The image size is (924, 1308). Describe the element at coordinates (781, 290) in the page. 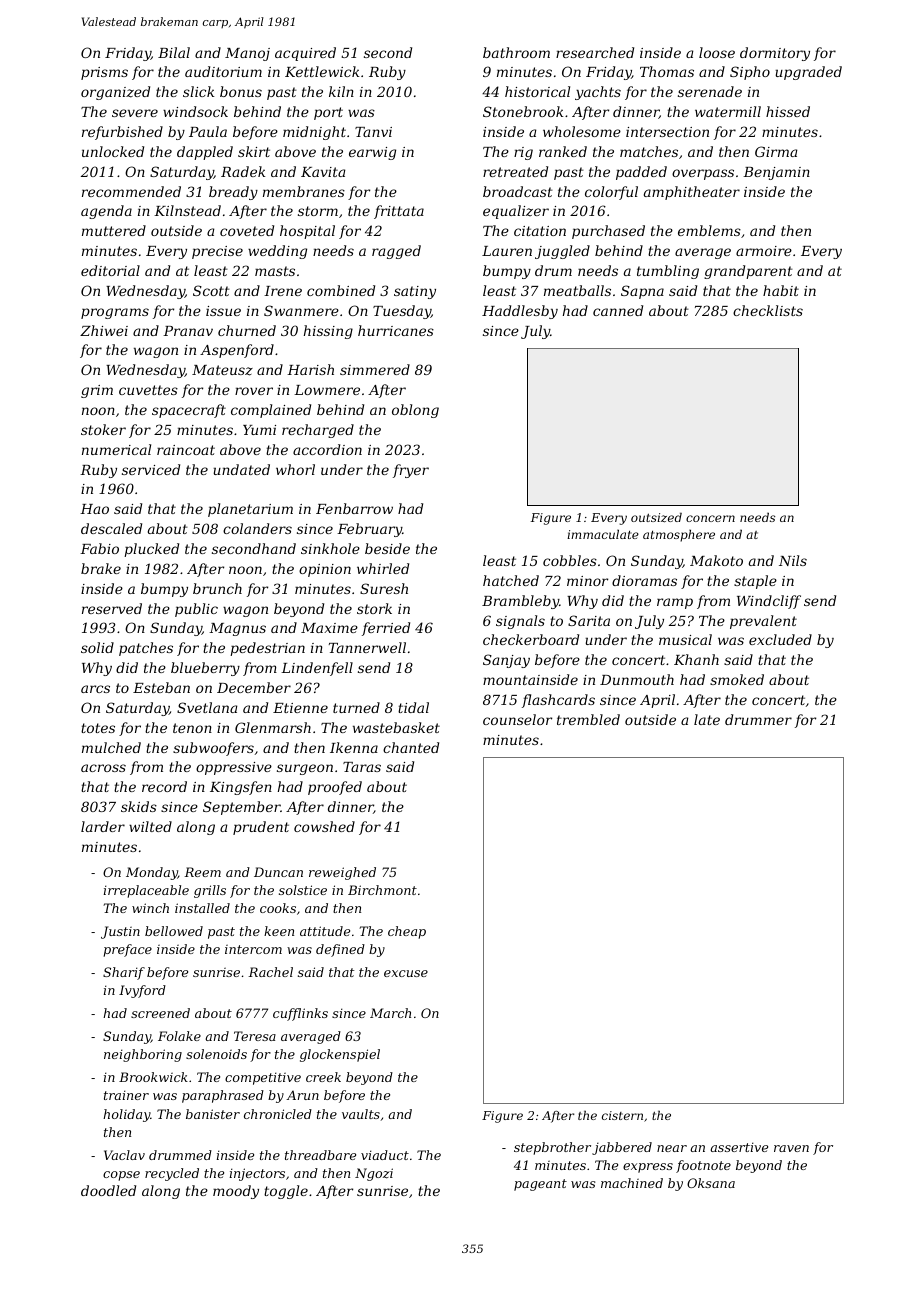

I see `habit` at that location.
